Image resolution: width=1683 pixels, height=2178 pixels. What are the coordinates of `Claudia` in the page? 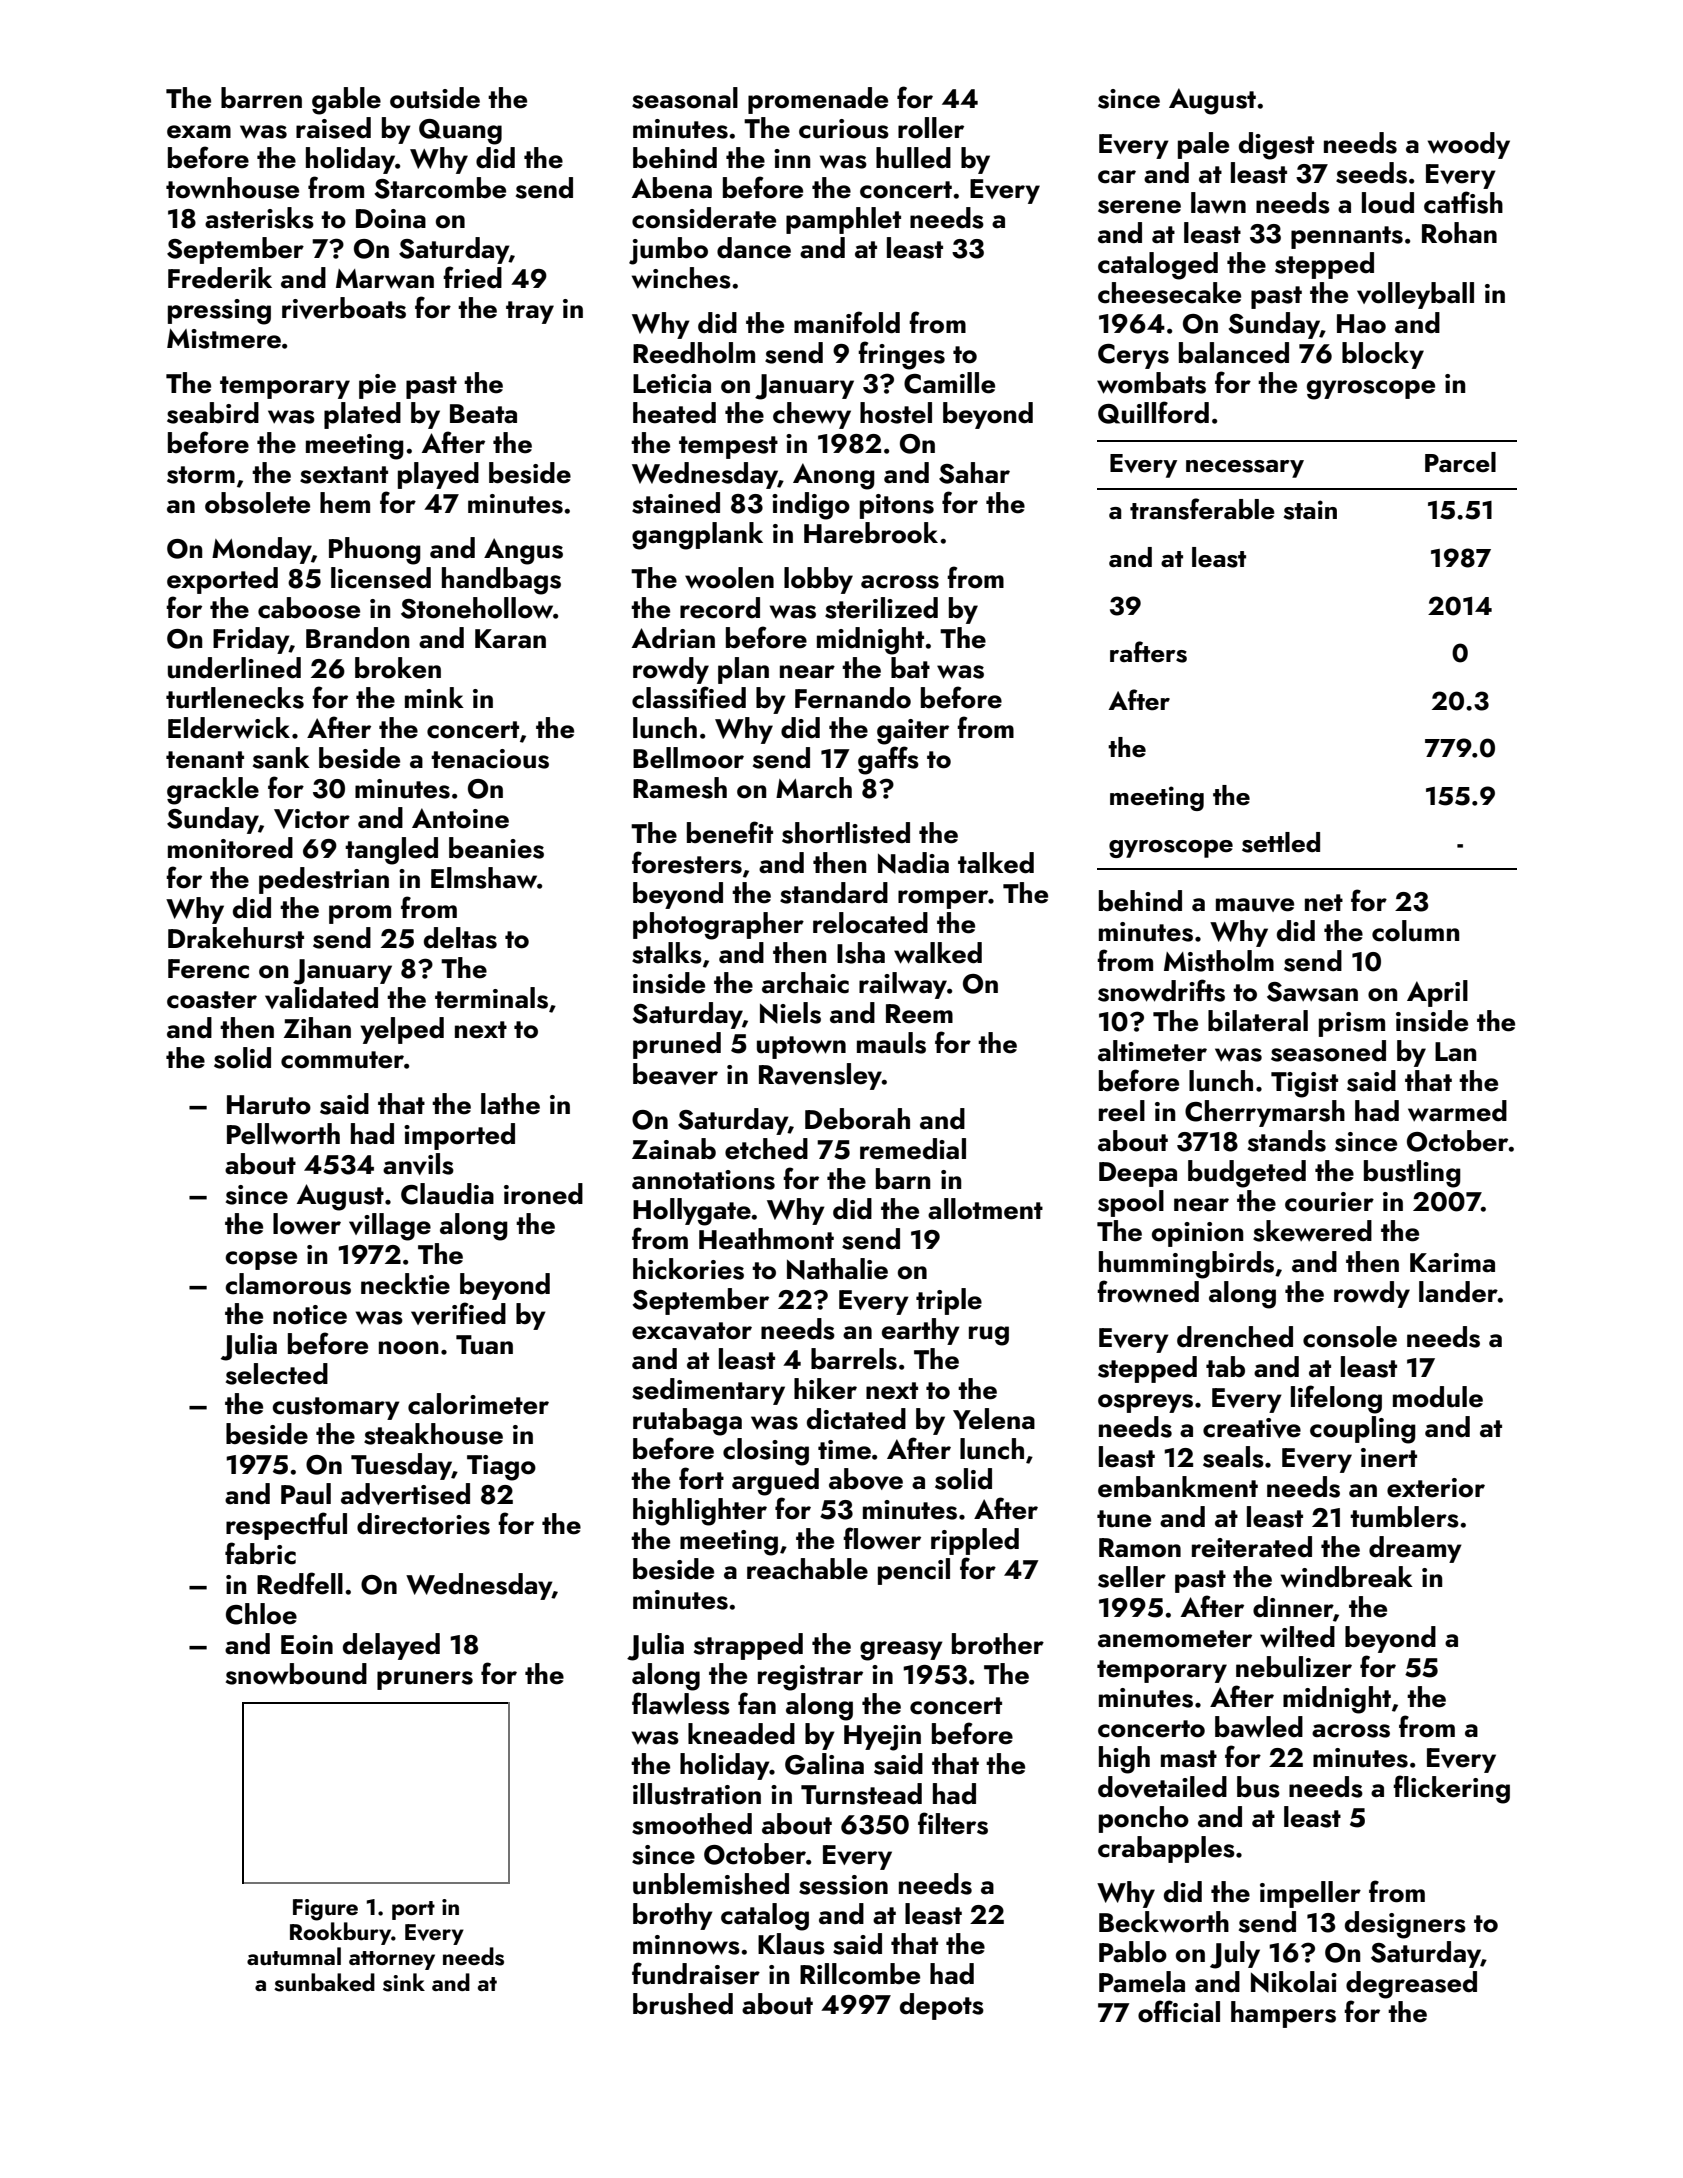 It's located at (447, 1194).
